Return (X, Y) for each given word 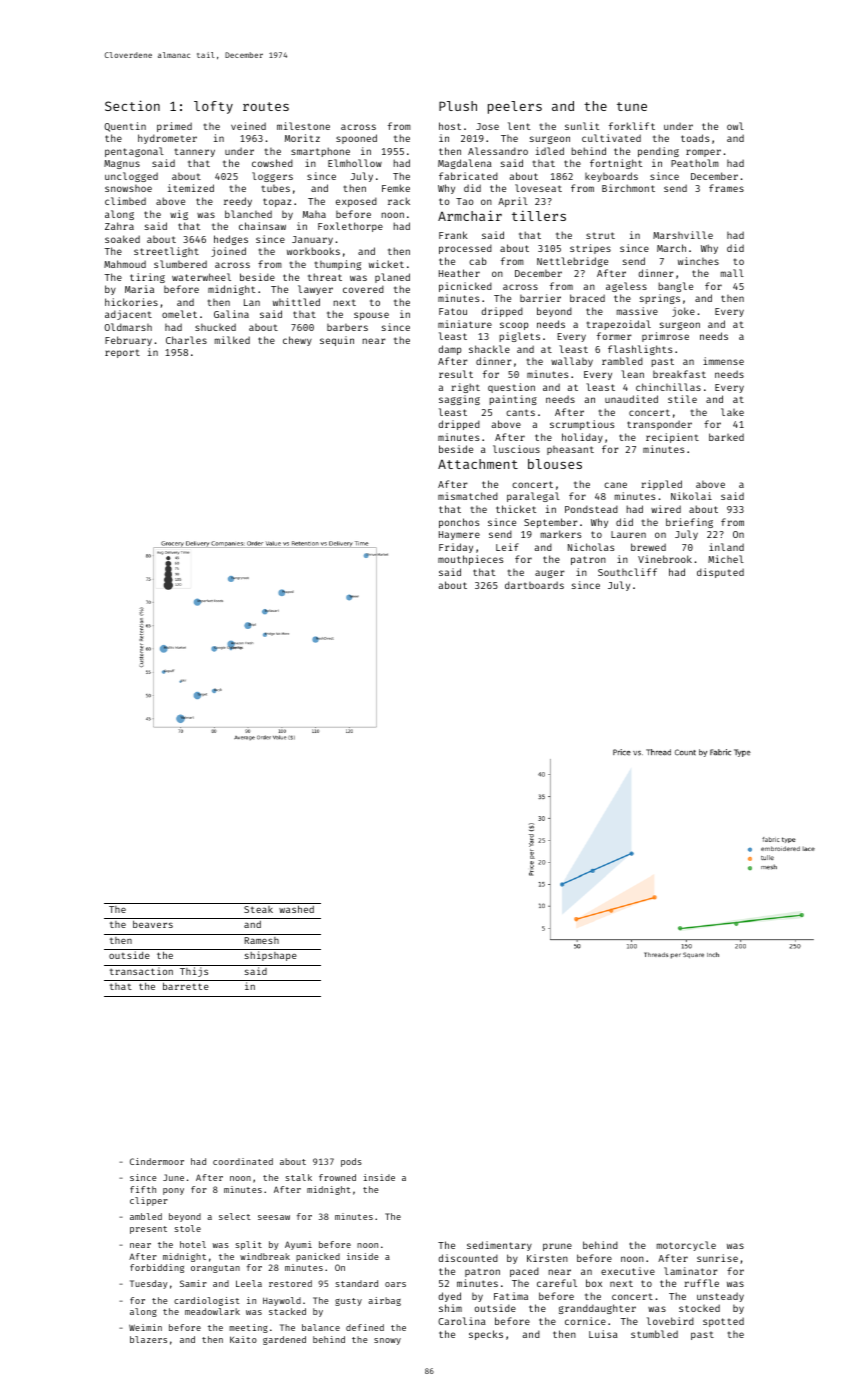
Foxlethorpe (350, 227)
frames (726, 188)
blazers (148, 1339)
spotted (723, 1322)
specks (486, 1335)
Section (132, 105)
